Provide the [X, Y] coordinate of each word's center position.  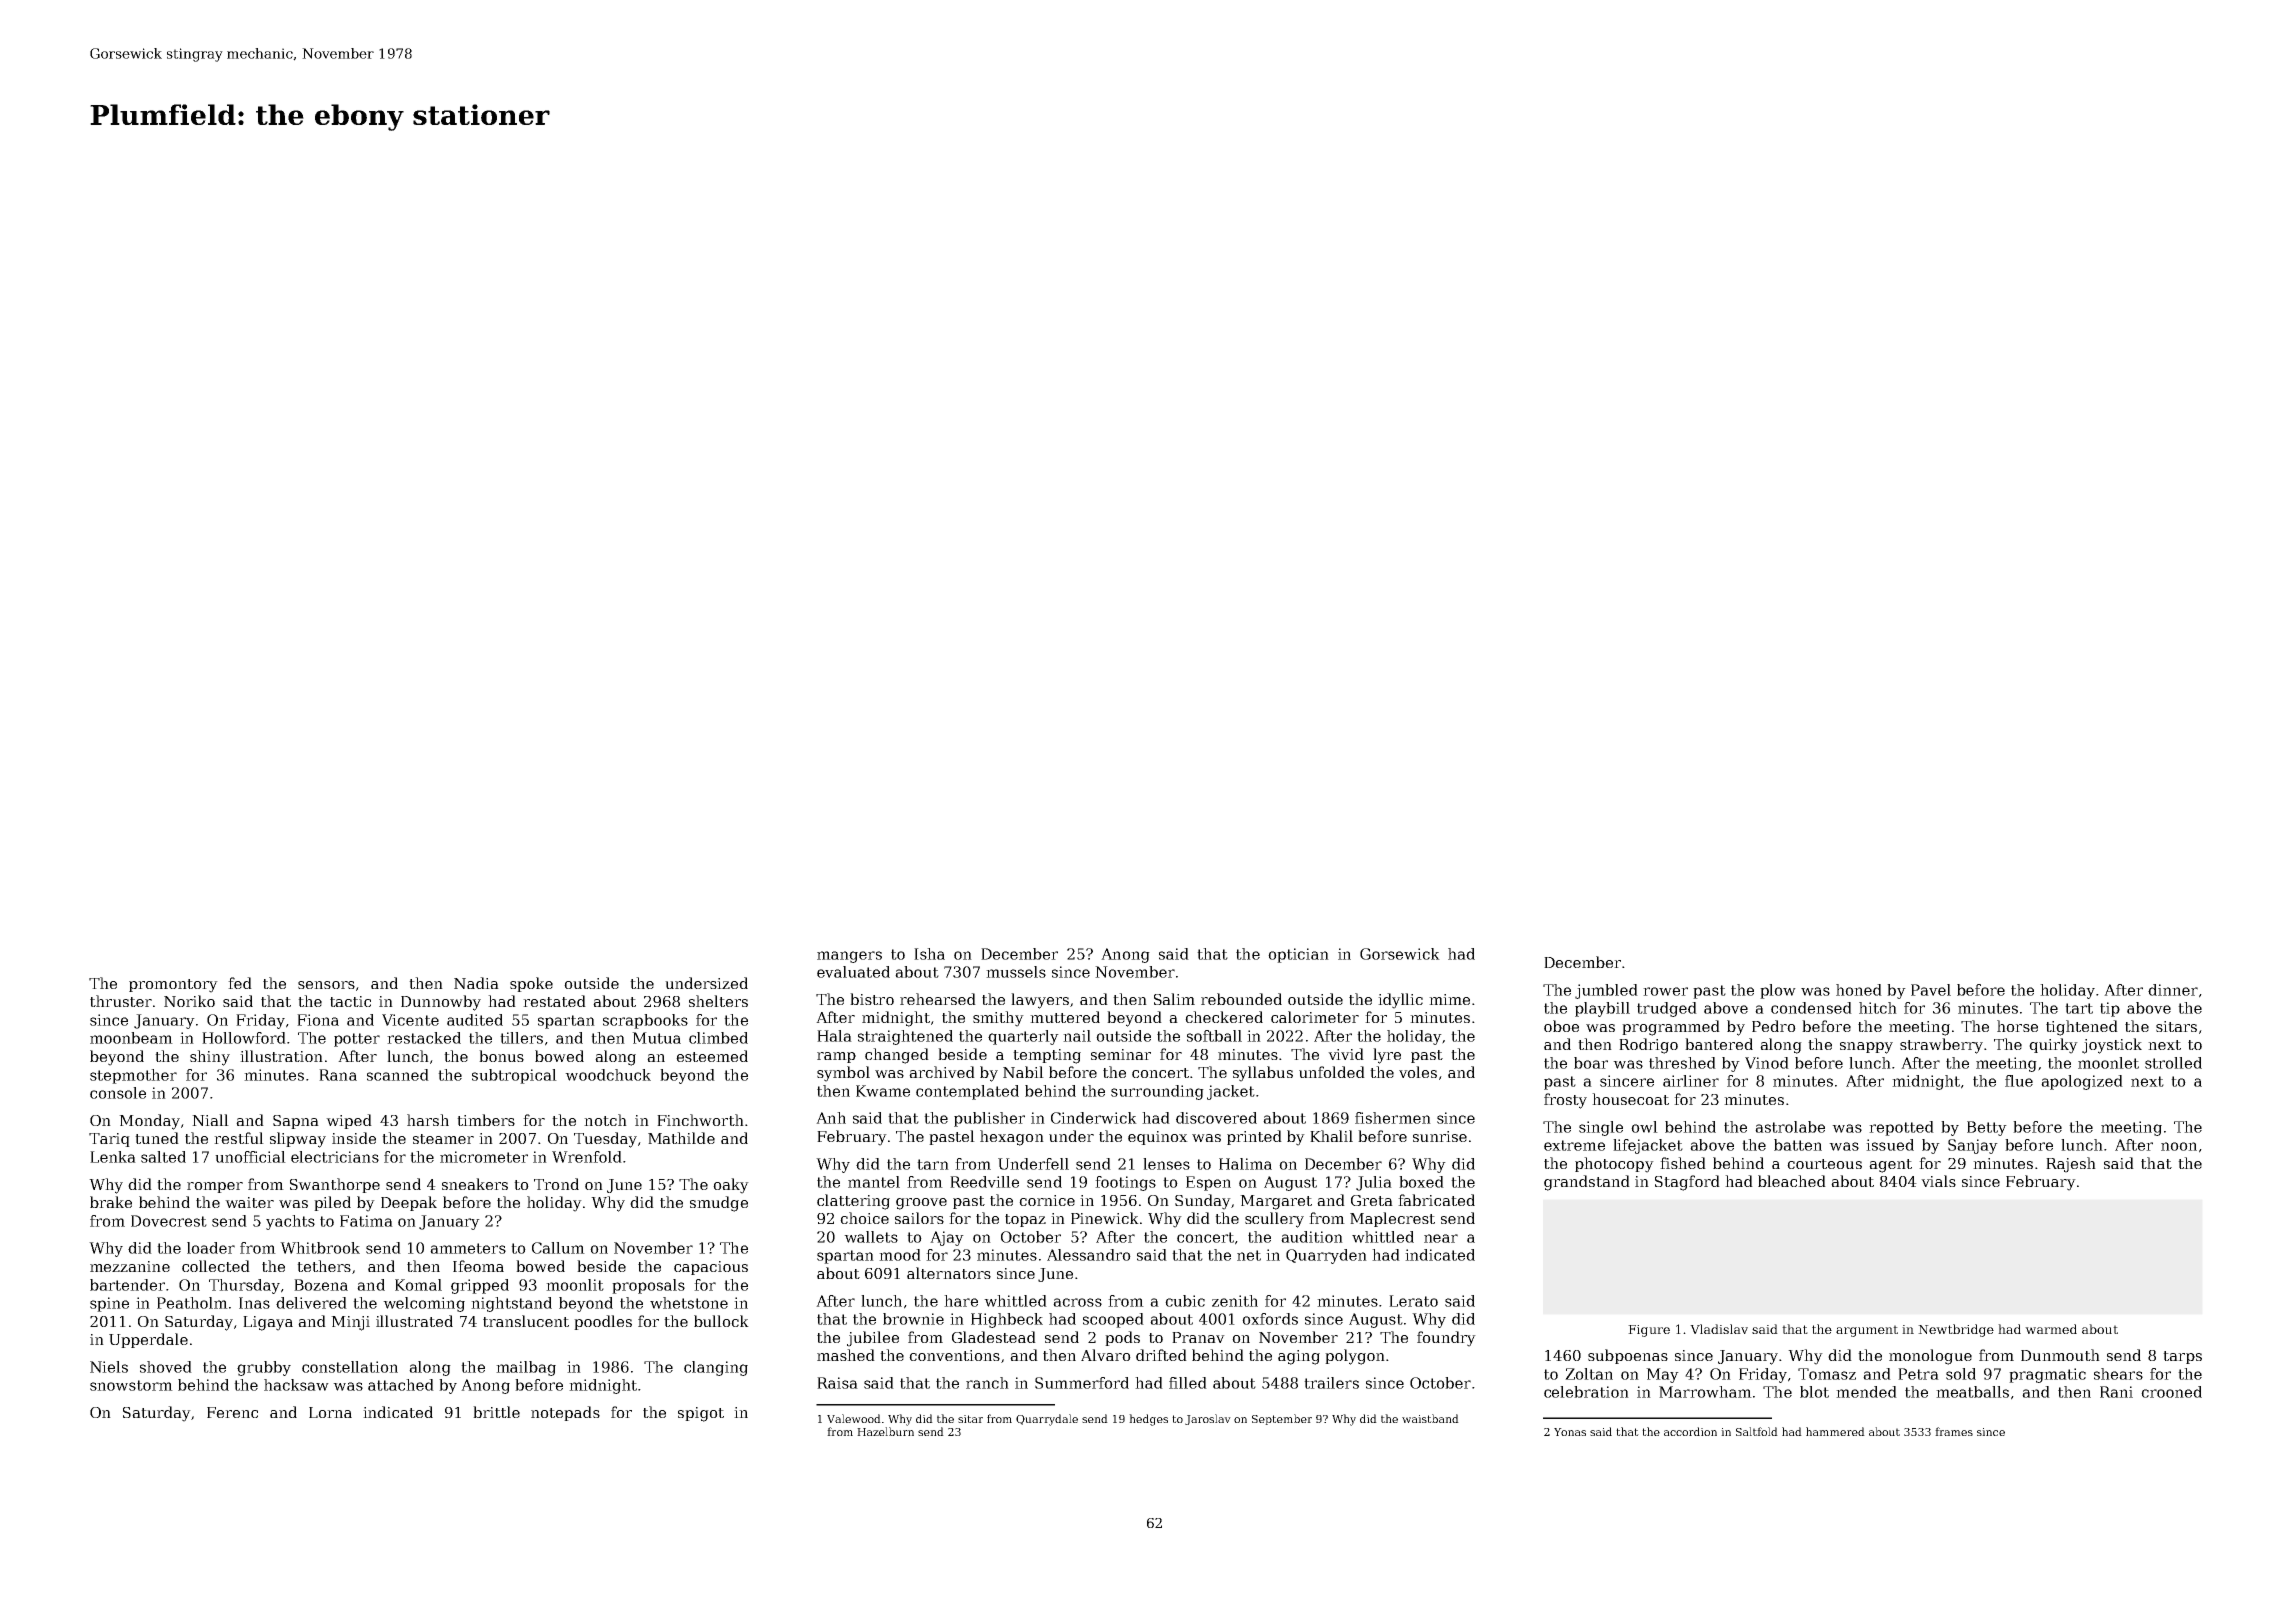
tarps [2182, 1357]
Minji [350, 1323]
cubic [1185, 1301]
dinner [2173, 990]
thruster [121, 1001]
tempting [1047, 1056]
